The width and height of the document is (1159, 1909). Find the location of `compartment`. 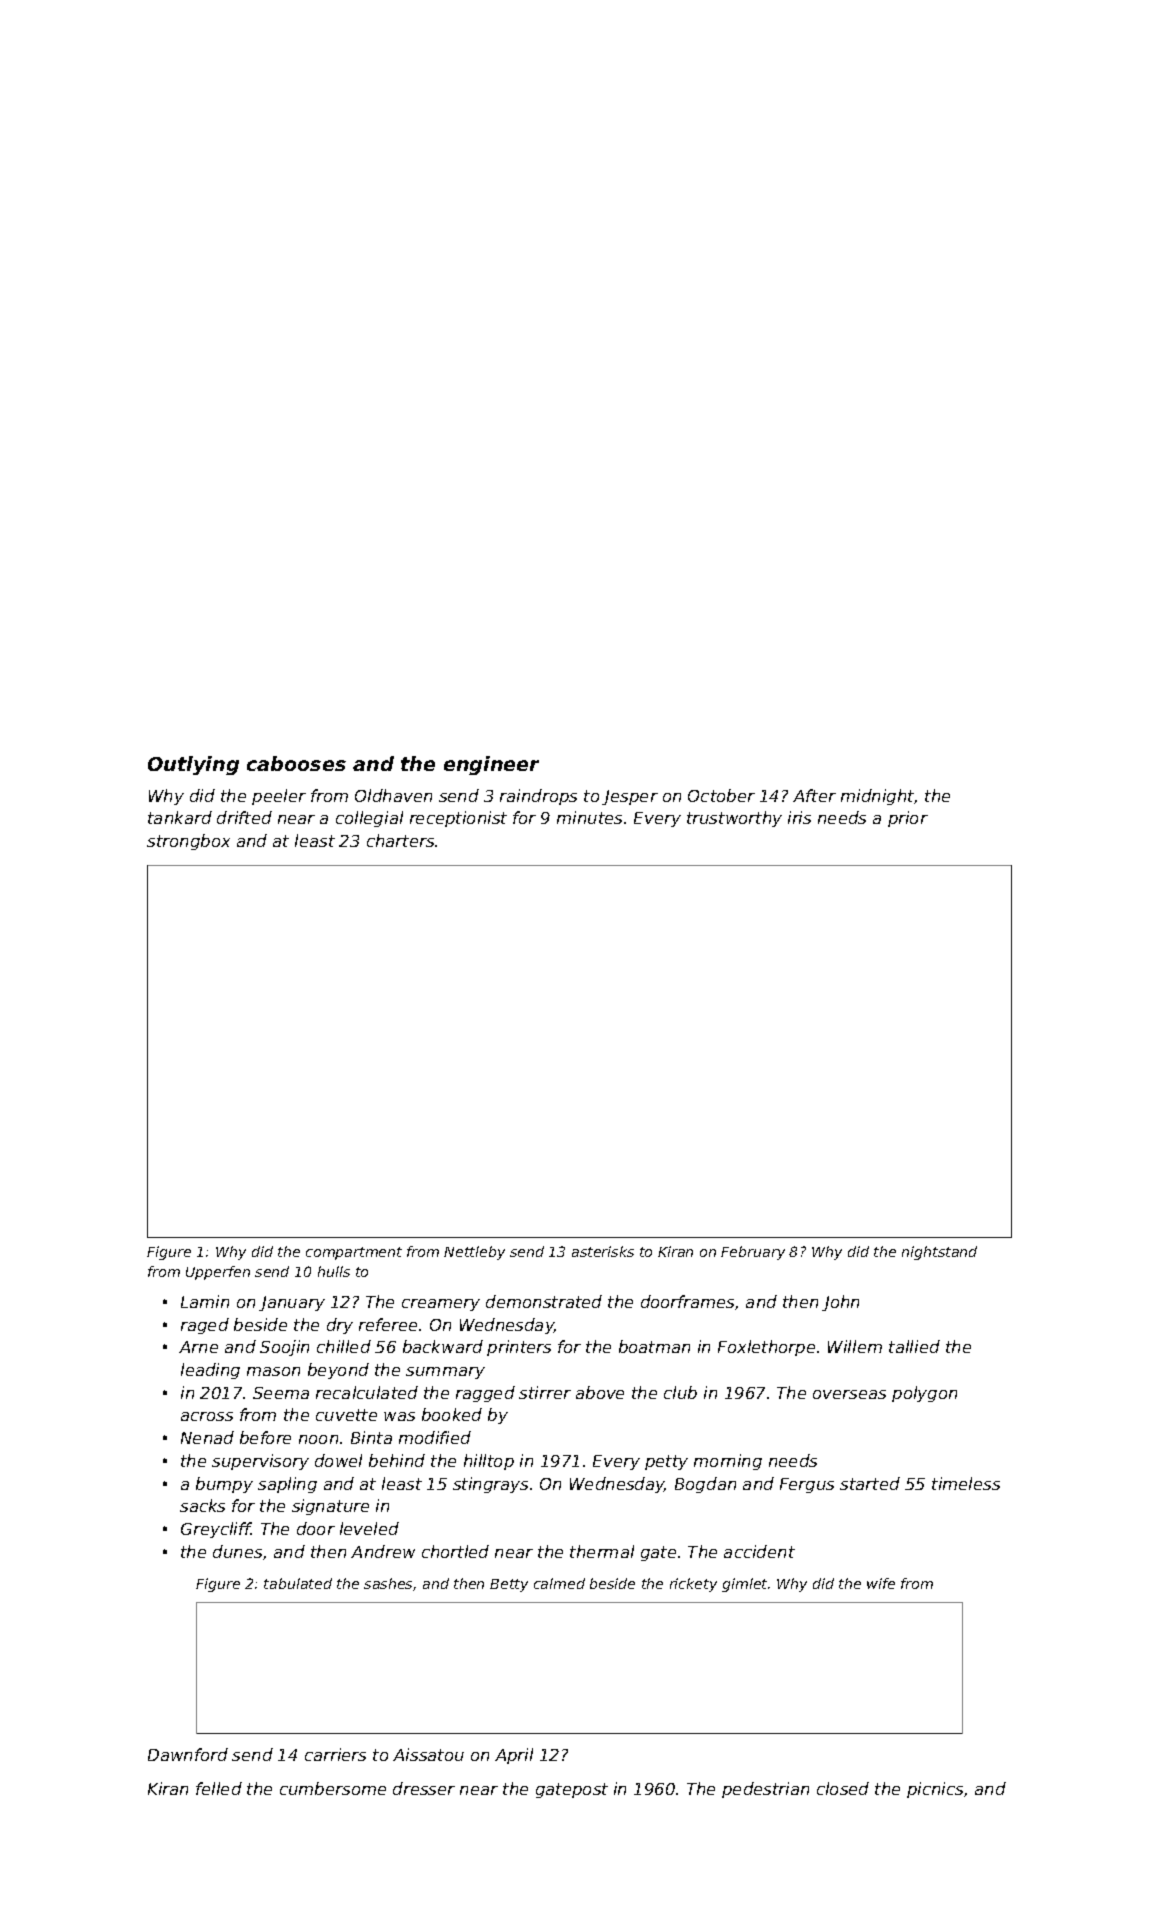

compartment is located at coordinates (354, 1253).
